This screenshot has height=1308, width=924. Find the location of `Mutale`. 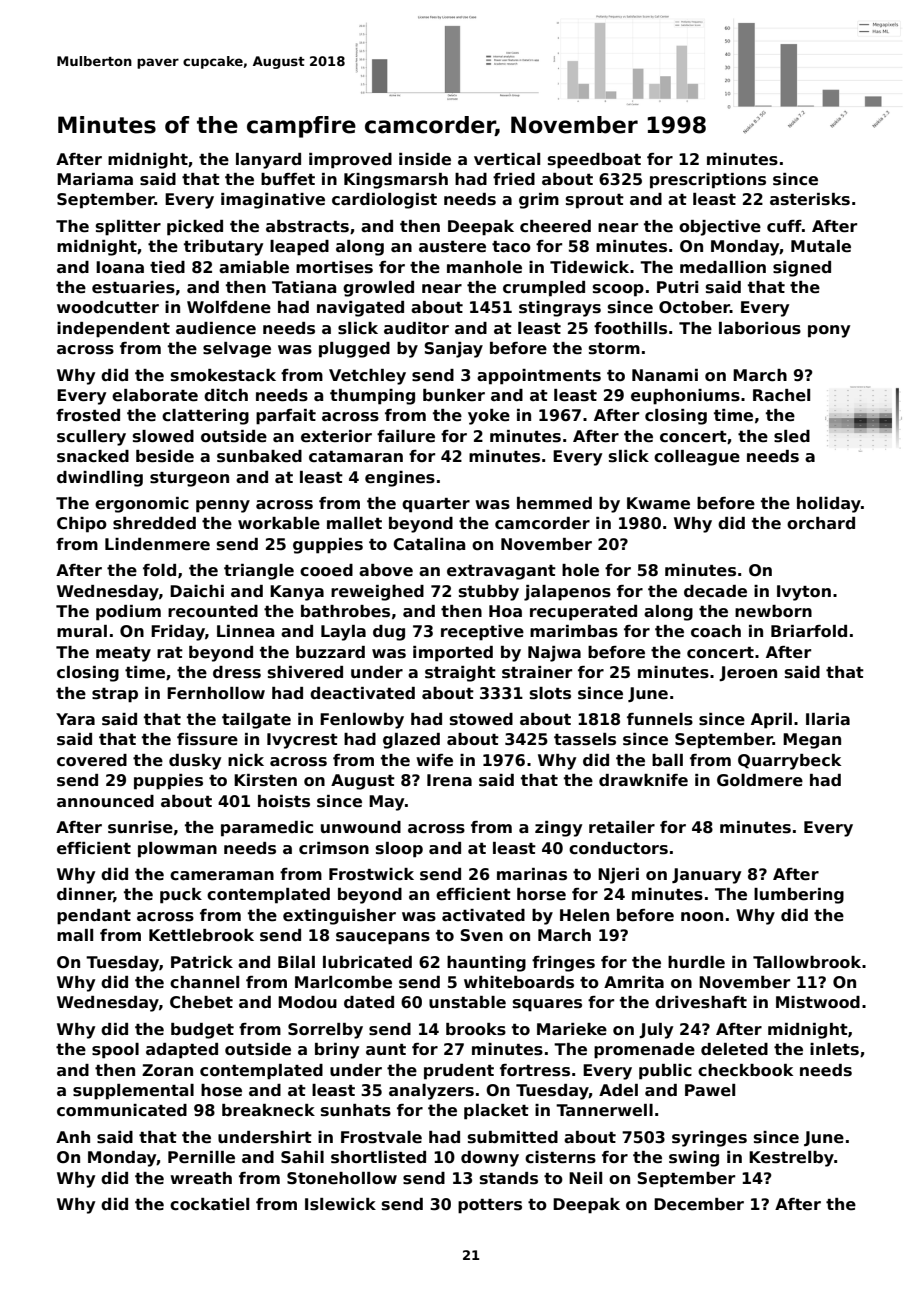

Mutale is located at coordinates (821, 246).
